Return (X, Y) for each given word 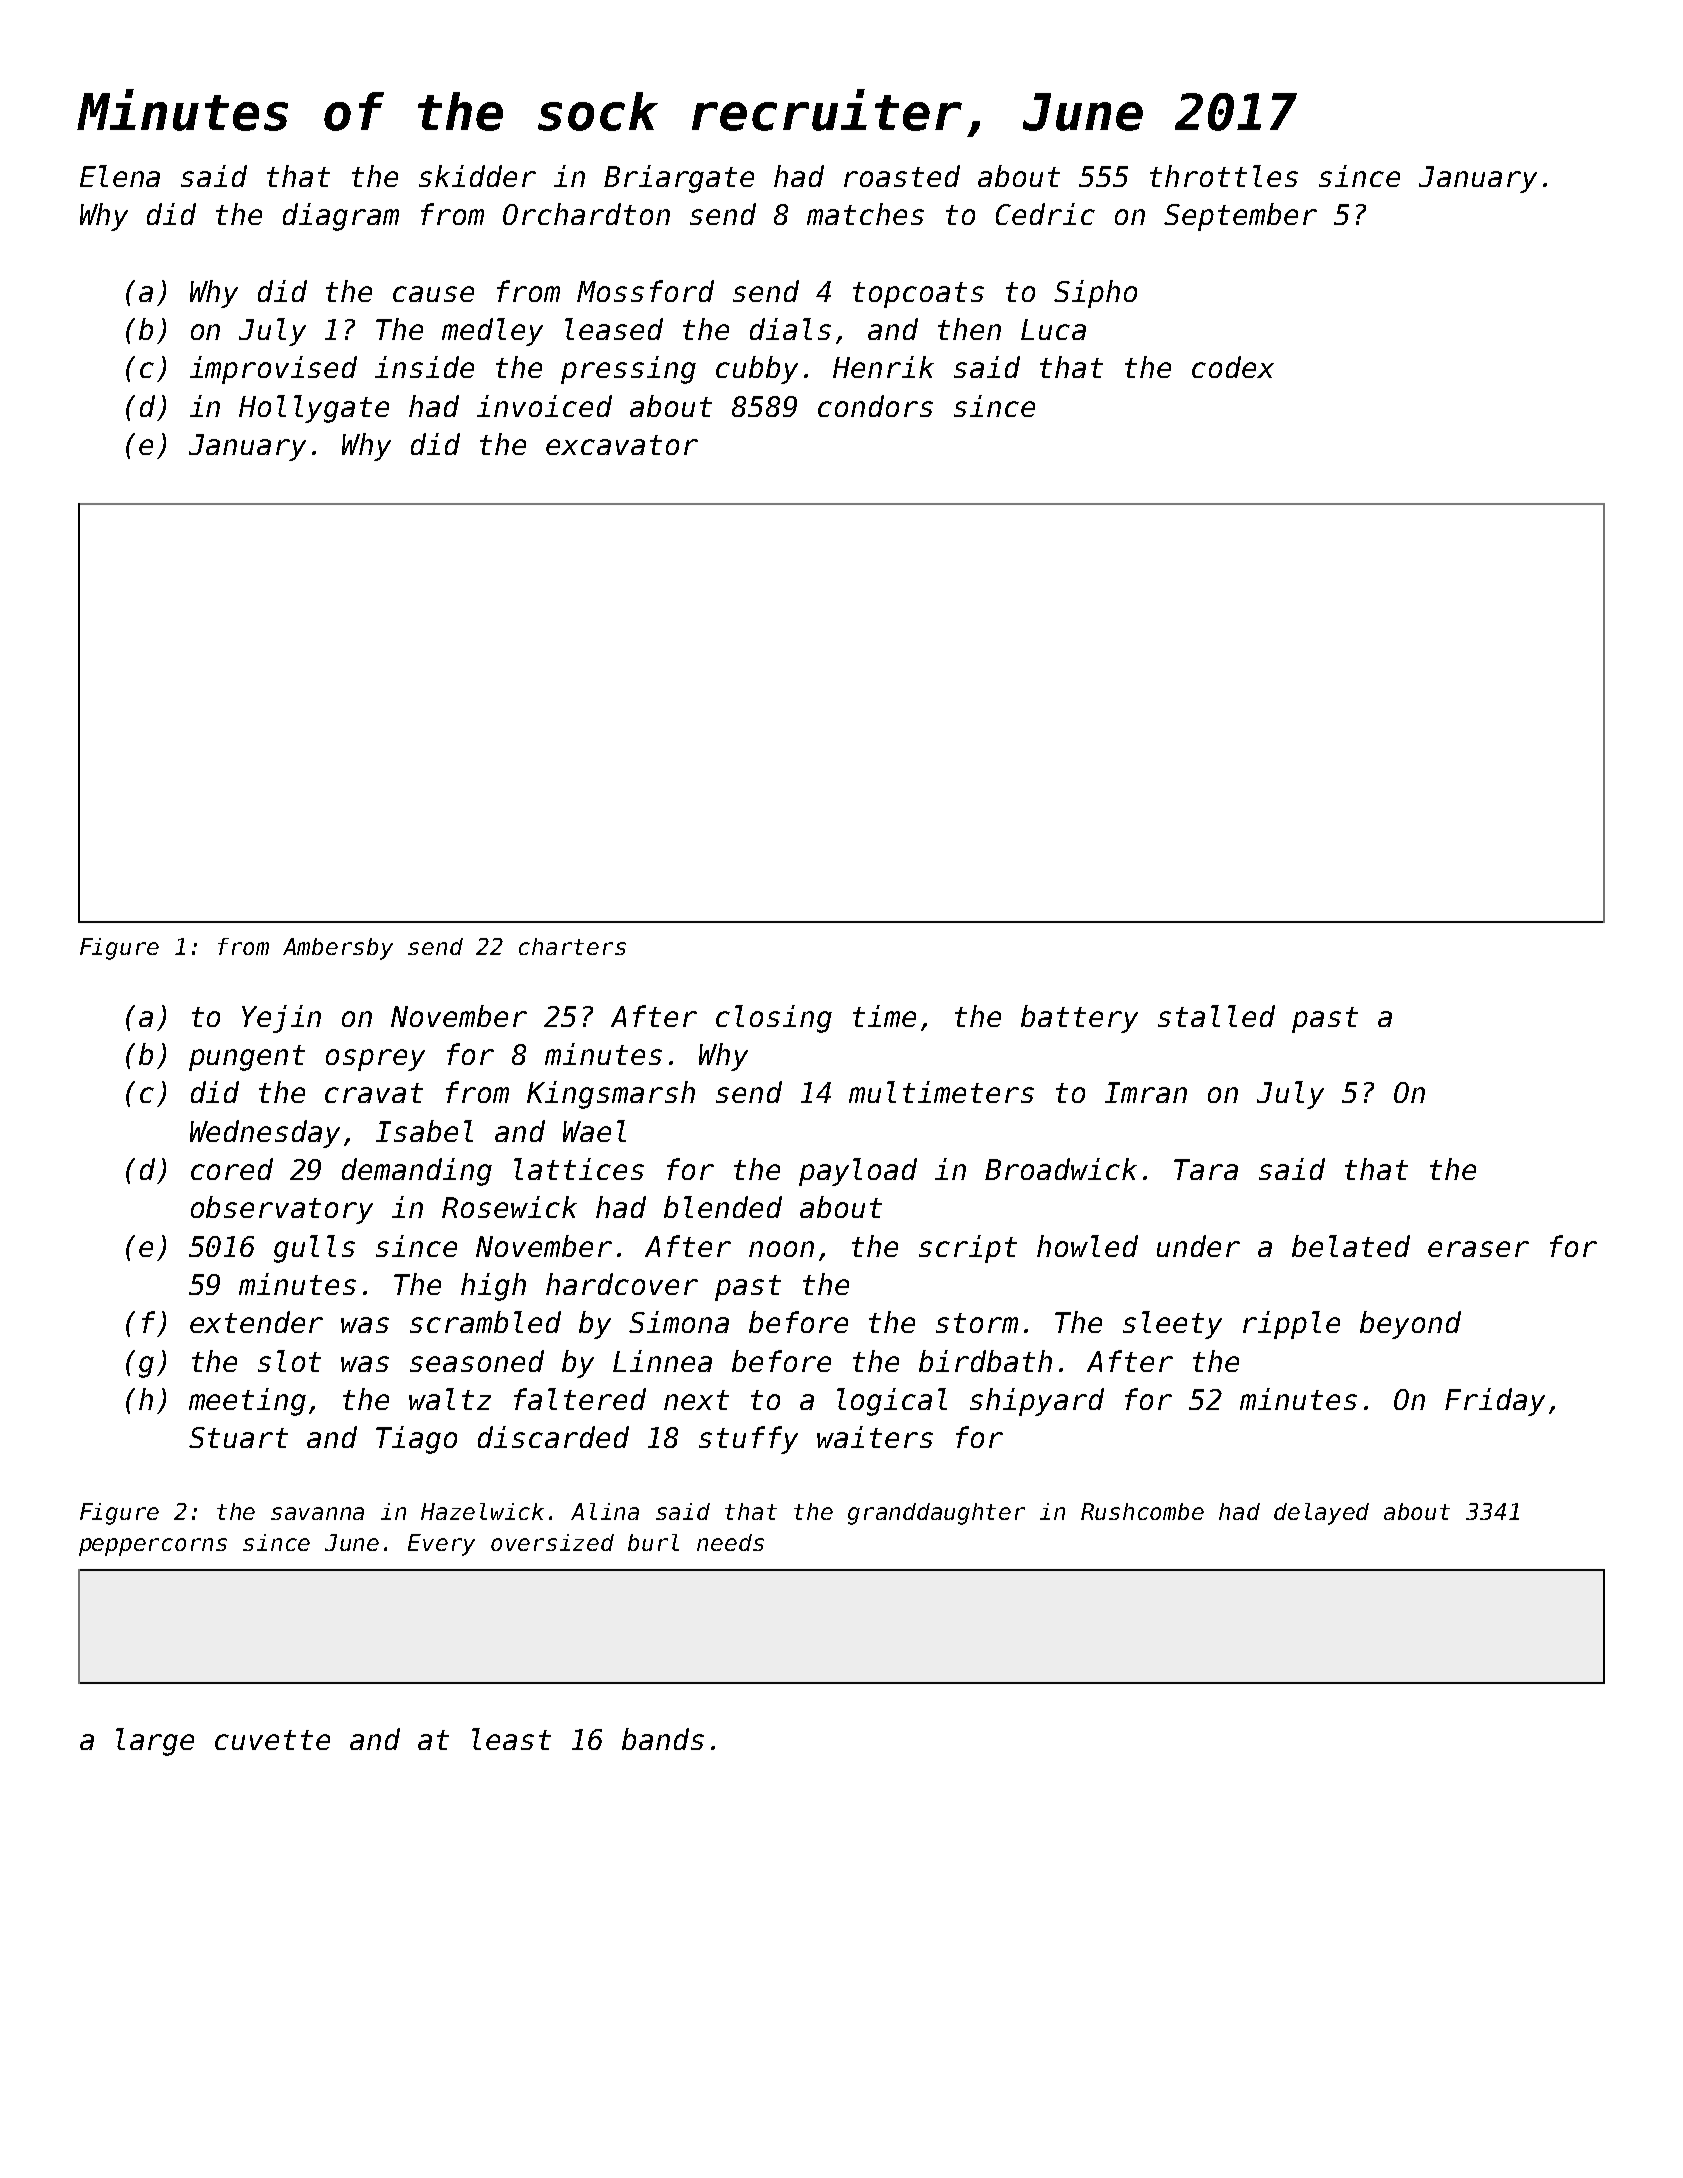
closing (774, 1019)
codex (1233, 367)
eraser (1478, 1249)
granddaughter (936, 1514)
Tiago (416, 1440)
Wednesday (265, 1134)
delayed (1321, 1514)
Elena (120, 176)
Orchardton (586, 214)
